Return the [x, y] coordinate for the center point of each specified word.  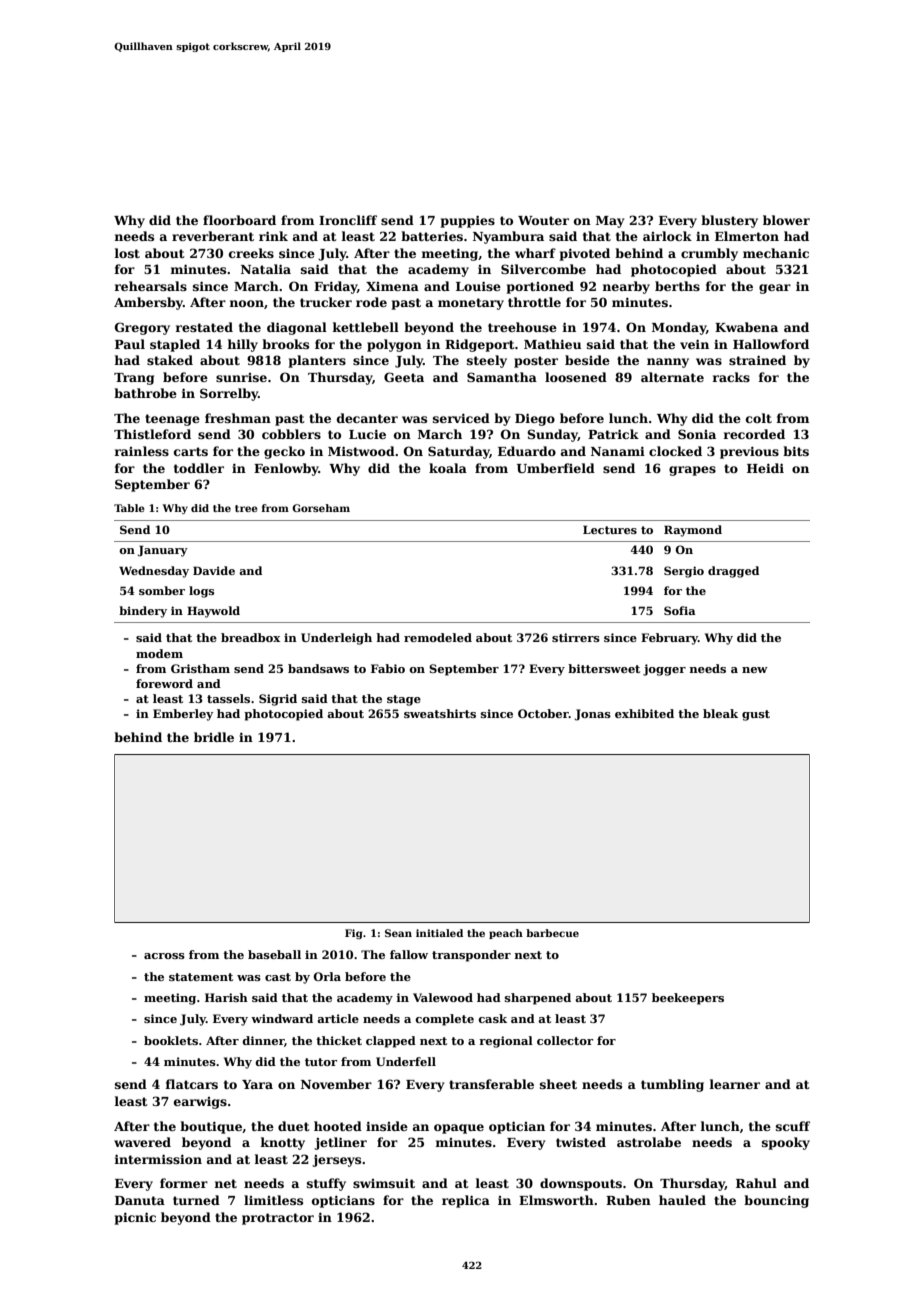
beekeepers [688, 999]
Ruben [628, 1200]
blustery [729, 221]
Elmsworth [556, 1200]
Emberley [183, 715]
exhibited [644, 713]
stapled [175, 345]
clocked [675, 451]
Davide [214, 570]
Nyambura [508, 237]
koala [448, 468]
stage [404, 700]
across [164, 956]
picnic [135, 1218]
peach [506, 934]
